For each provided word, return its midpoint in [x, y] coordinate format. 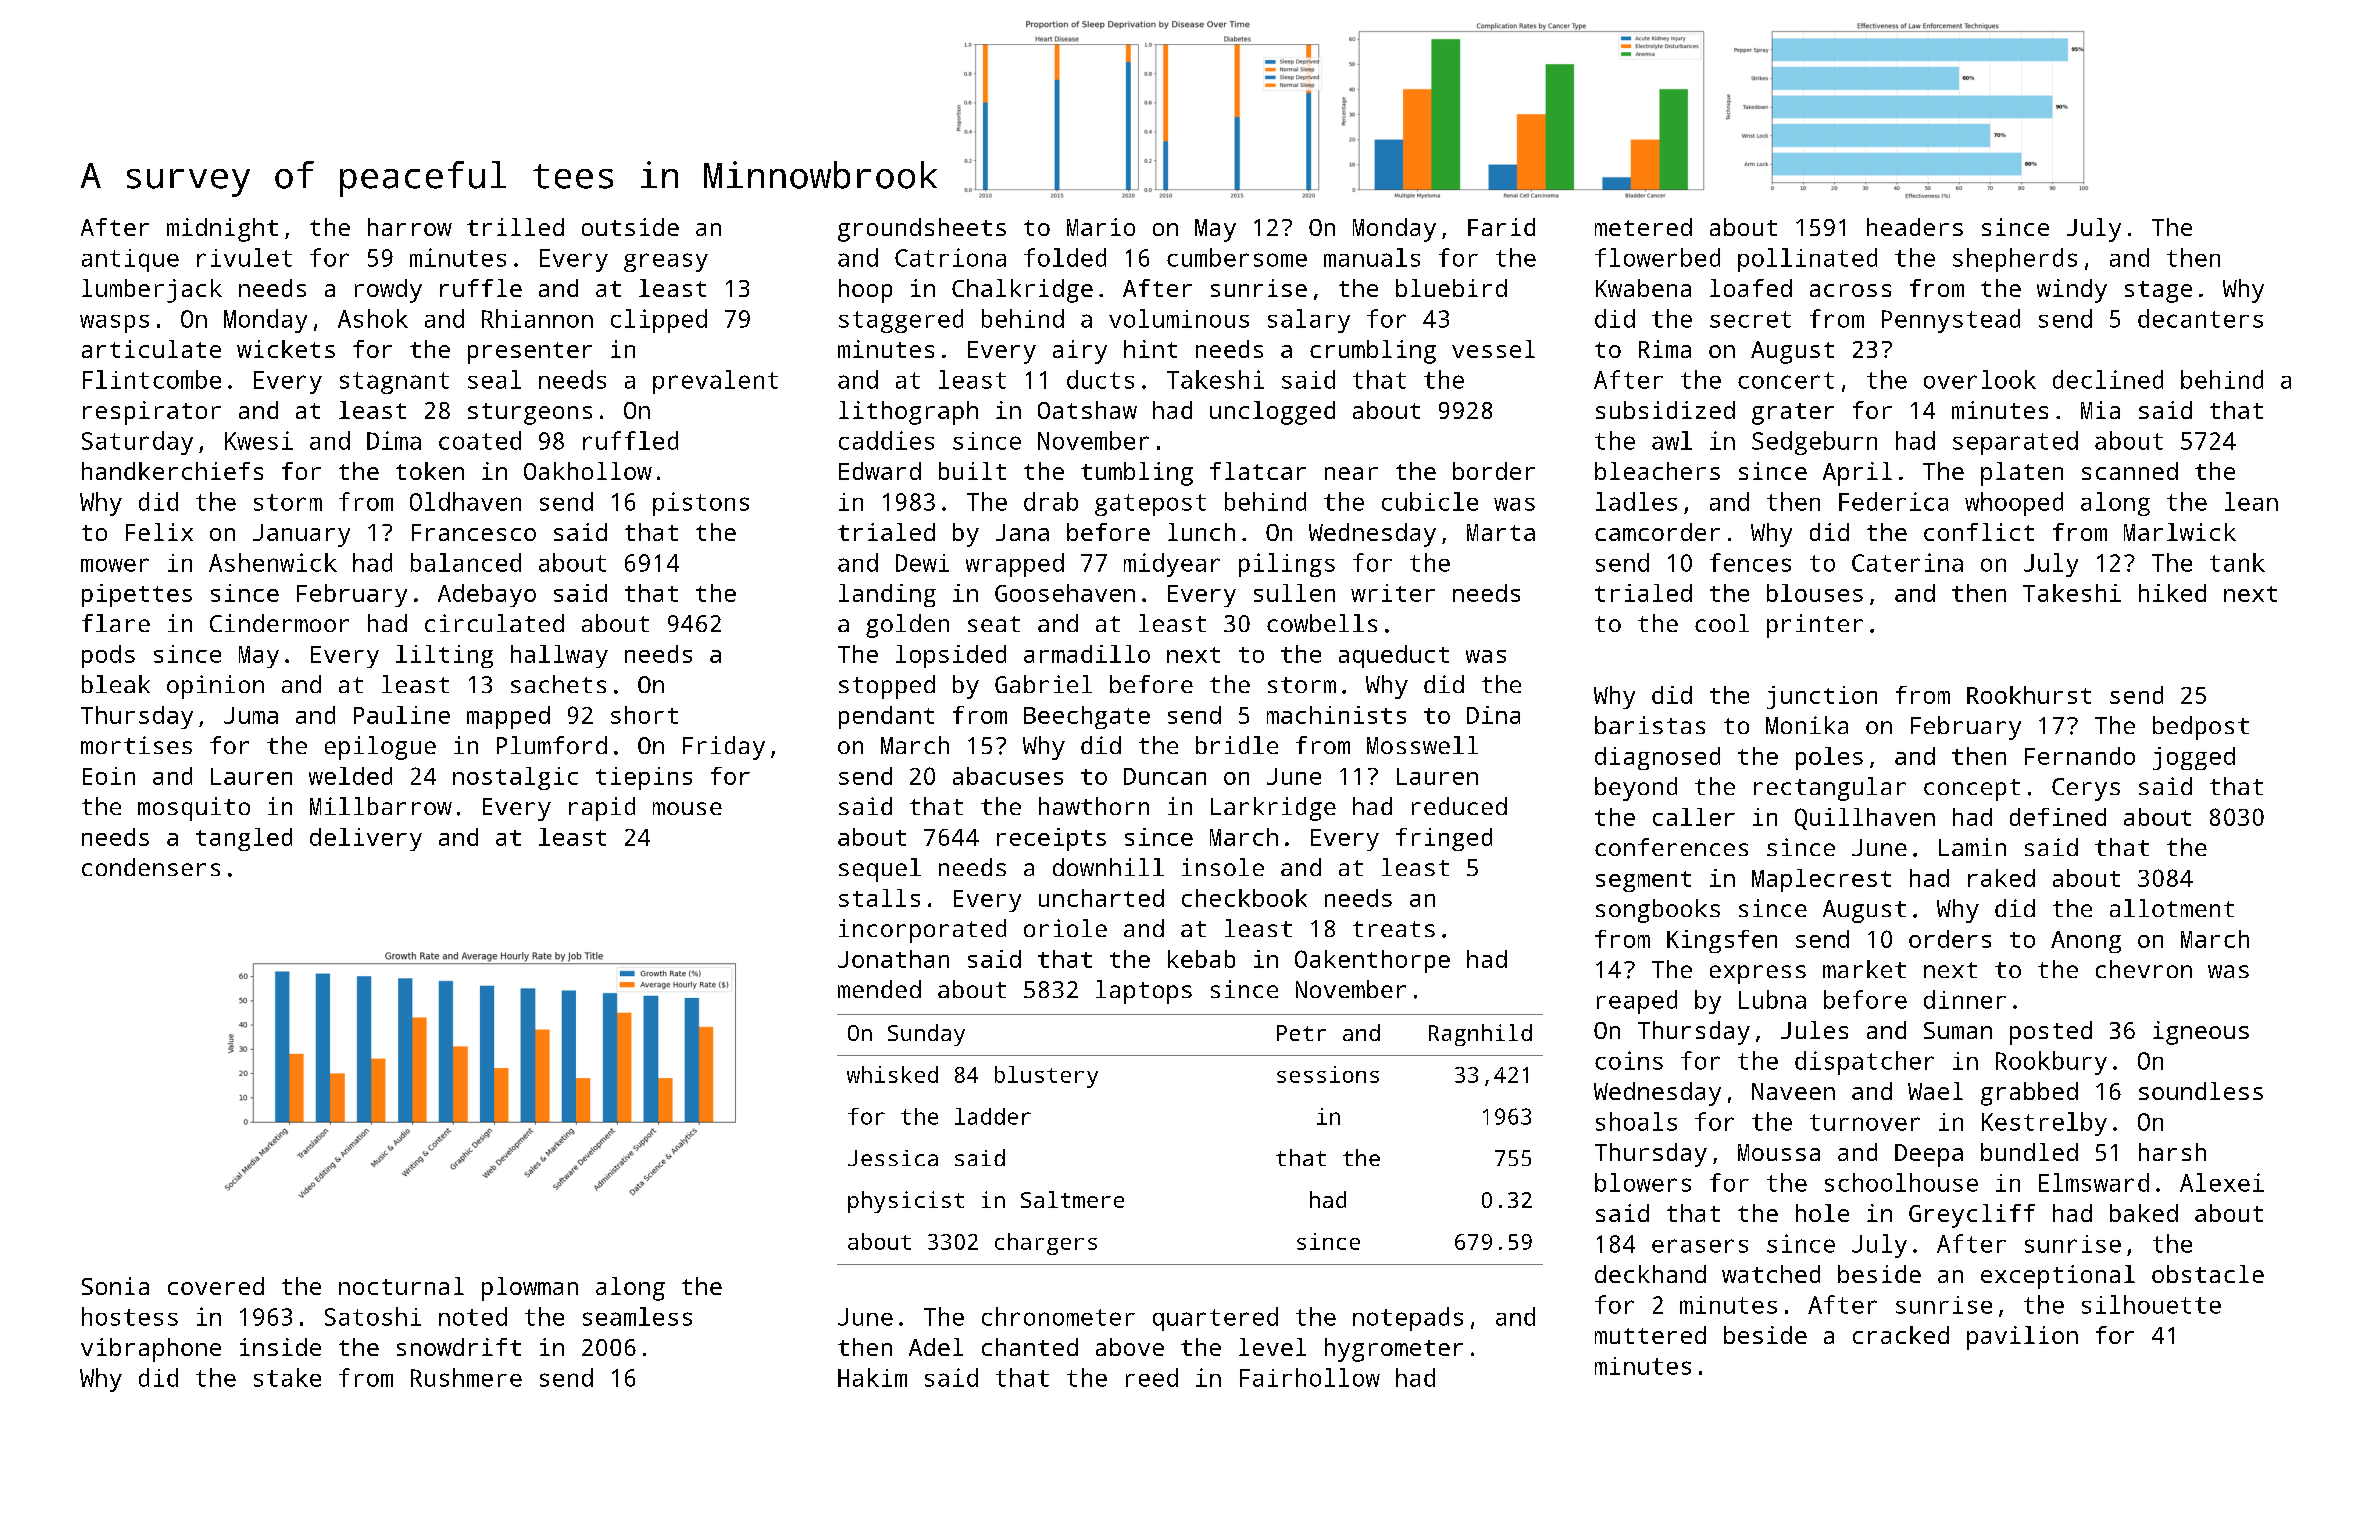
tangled [244, 839]
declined [2108, 379]
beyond [1636, 789]
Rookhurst [2029, 695]
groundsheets [922, 230]
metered [1643, 227]
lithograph [908, 413]
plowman [530, 1289]
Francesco [474, 532]
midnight [222, 230]
